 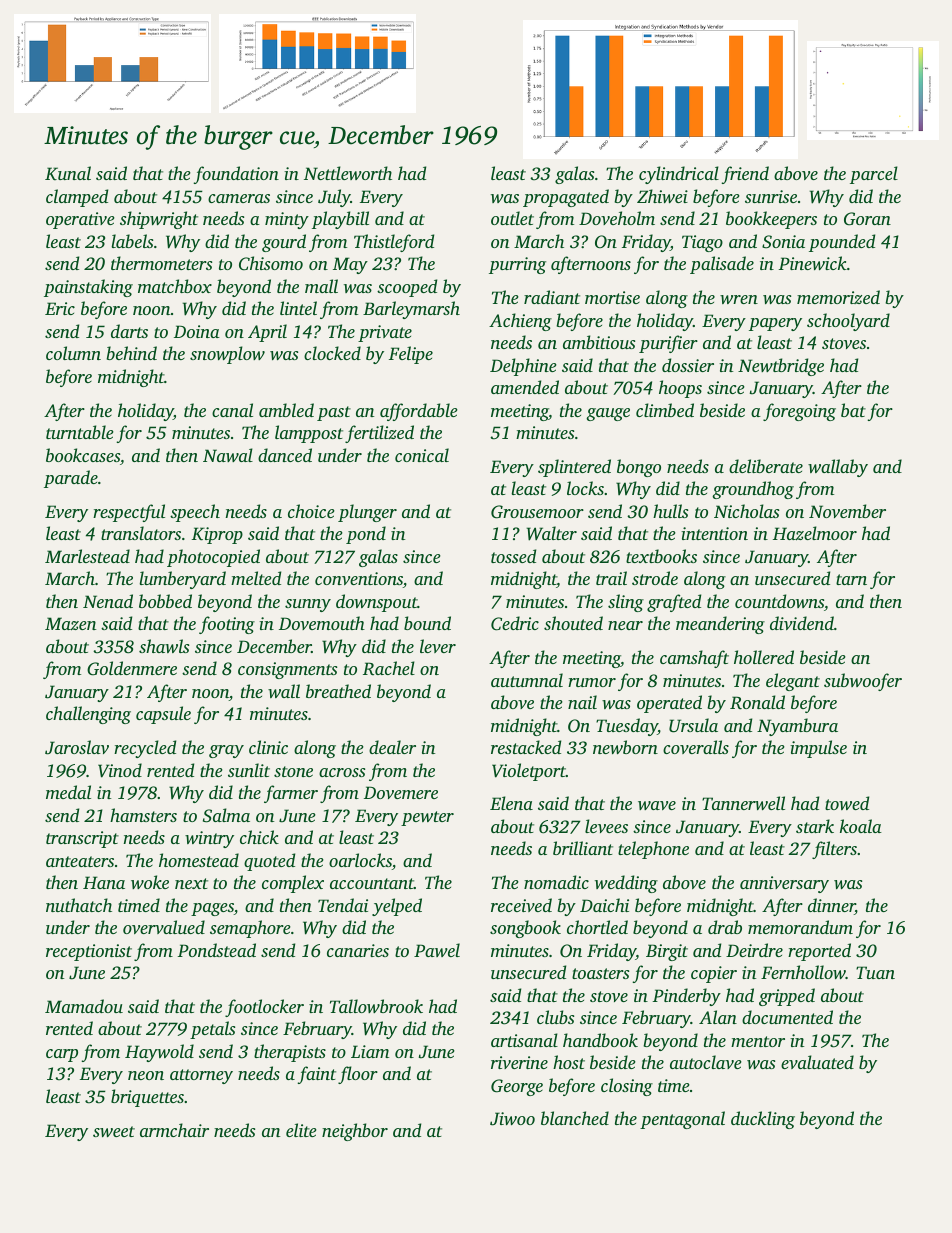 I want to click on cylindrical, so click(x=679, y=175).
